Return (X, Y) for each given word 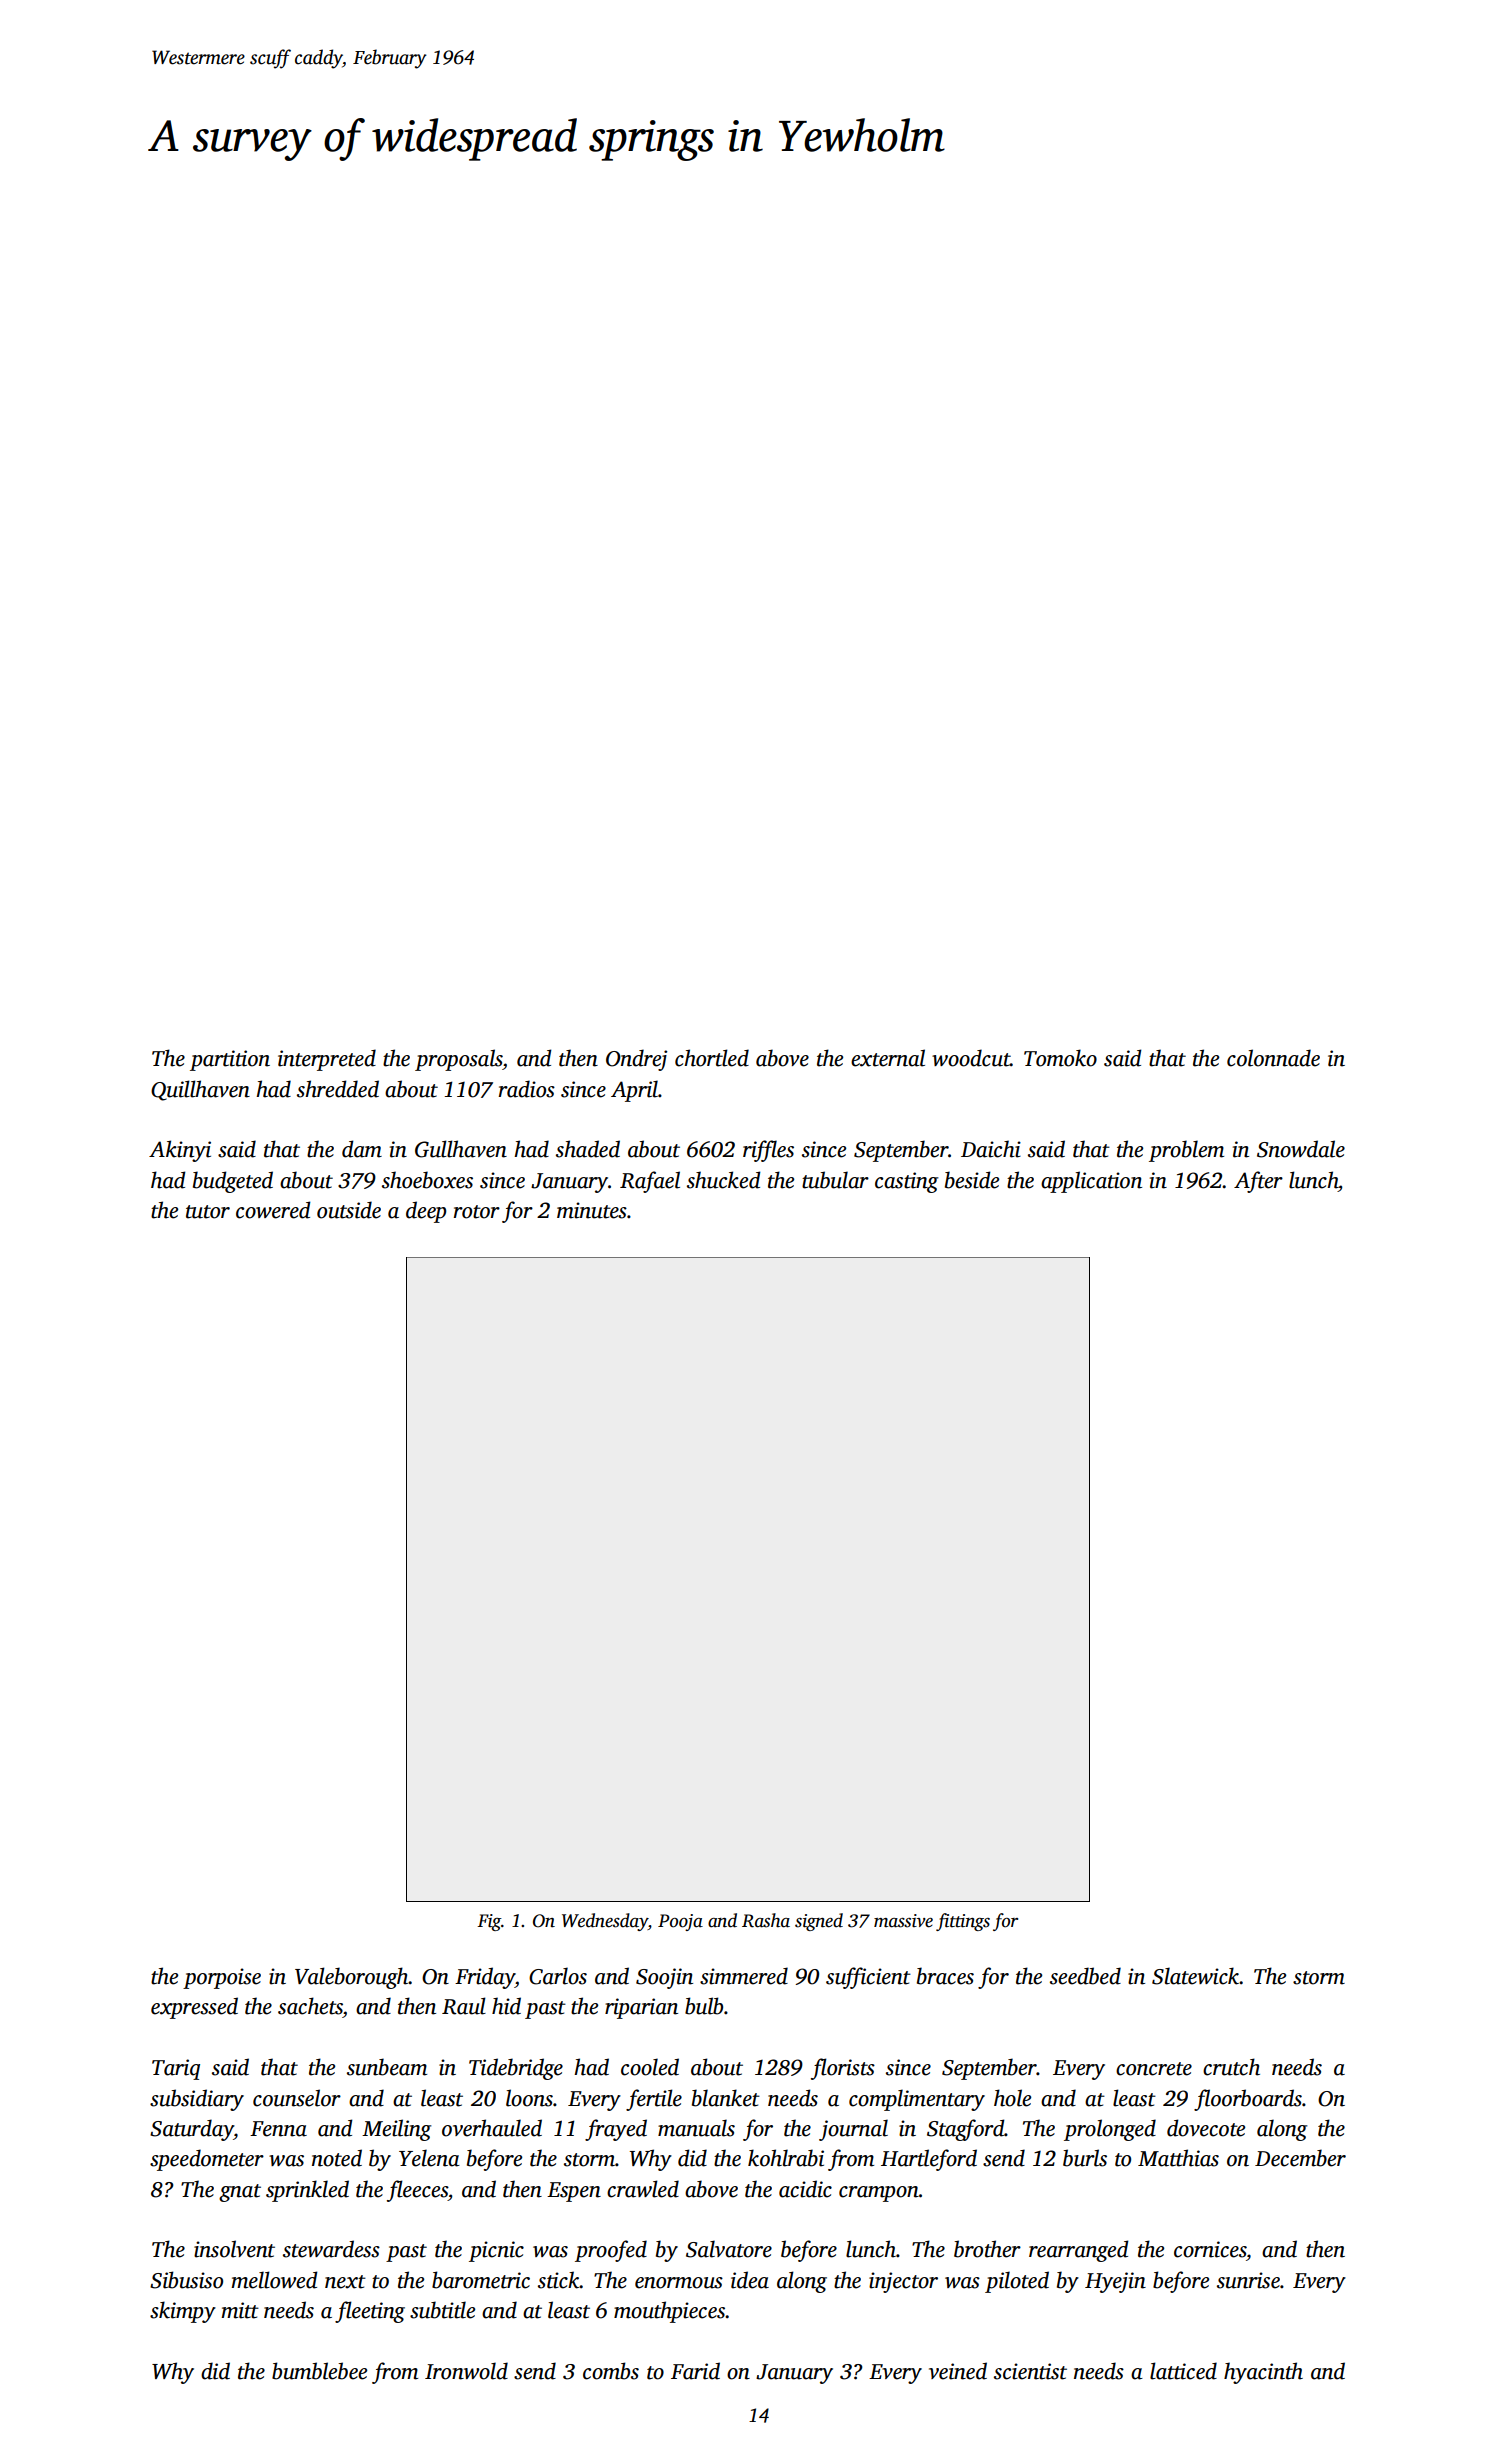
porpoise (222, 1978)
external (888, 1058)
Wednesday (605, 1922)
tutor (208, 1212)
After (1258, 1182)
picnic (496, 2251)
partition (230, 1060)
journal (853, 2130)
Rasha (766, 1920)
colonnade (1273, 1058)
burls (1085, 2158)
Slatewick (1196, 1976)
